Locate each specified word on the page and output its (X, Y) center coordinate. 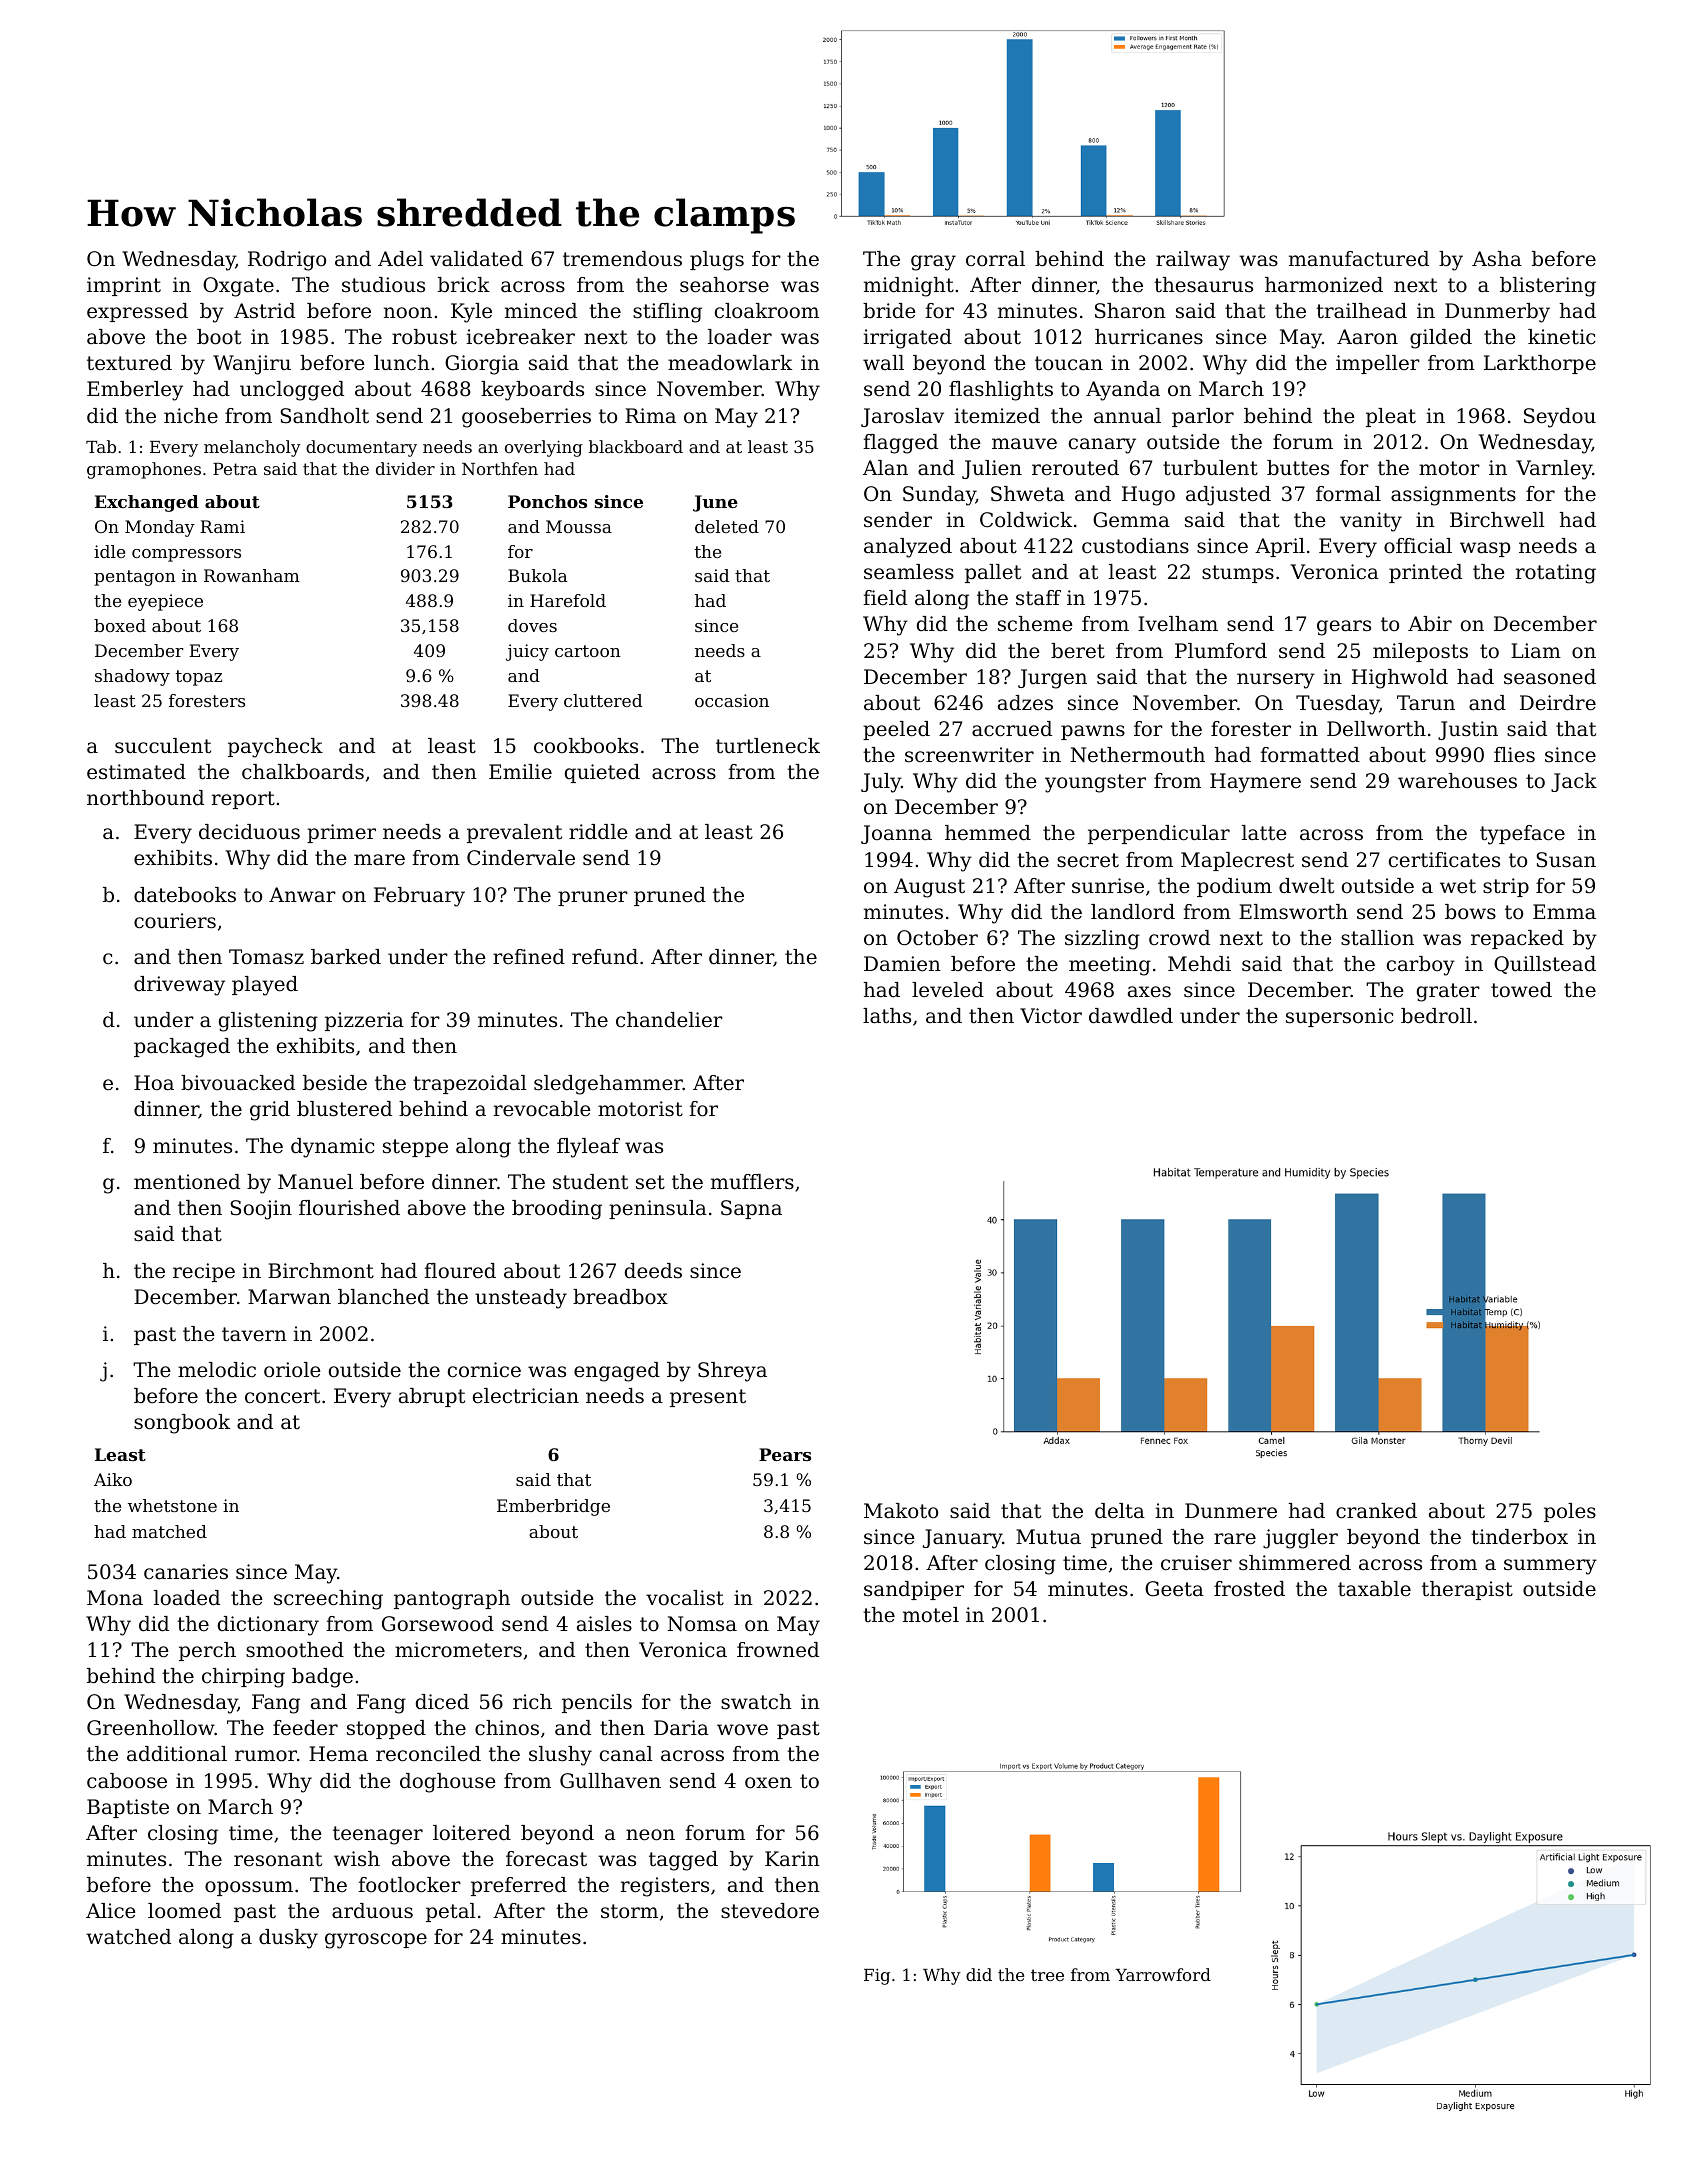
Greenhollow (151, 1728)
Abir (1430, 624)
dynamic (333, 1148)
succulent (163, 746)
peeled (896, 730)
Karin (792, 1858)
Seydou (1560, 418)
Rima (650, 416)
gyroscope (376, 1941)
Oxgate (238, 287)
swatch (756, 1702)
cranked (1376, 1511)
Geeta (1174, 1589)
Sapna (751, 1209)
